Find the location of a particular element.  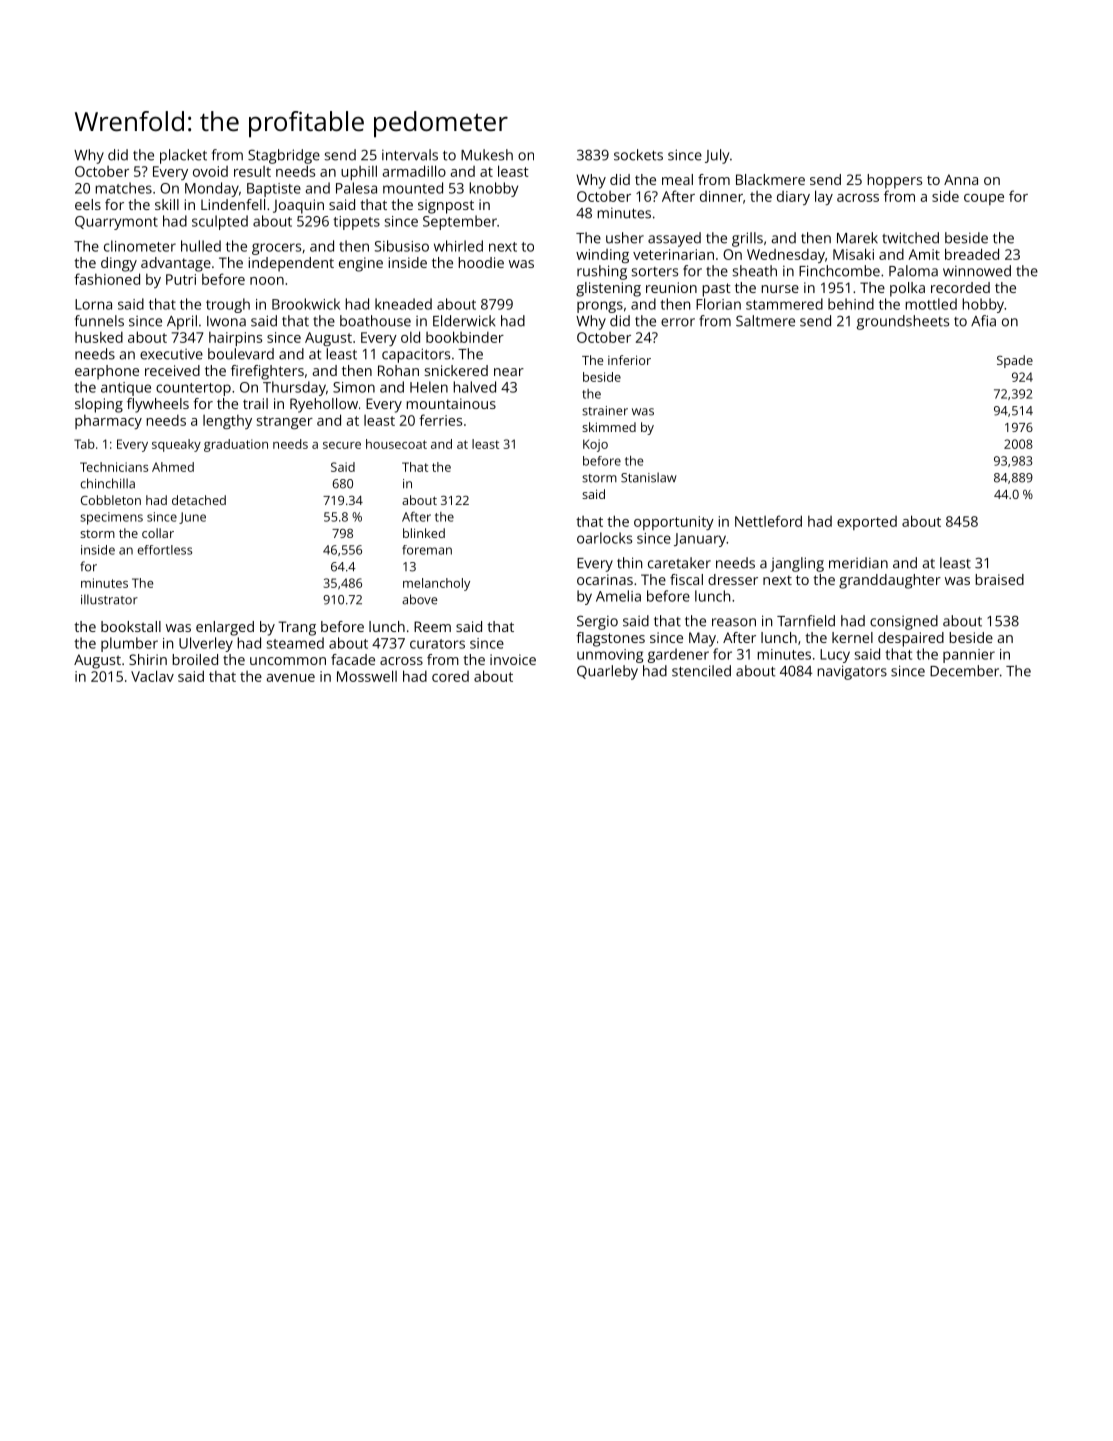

Florian is located at coordinates (718, 304).
